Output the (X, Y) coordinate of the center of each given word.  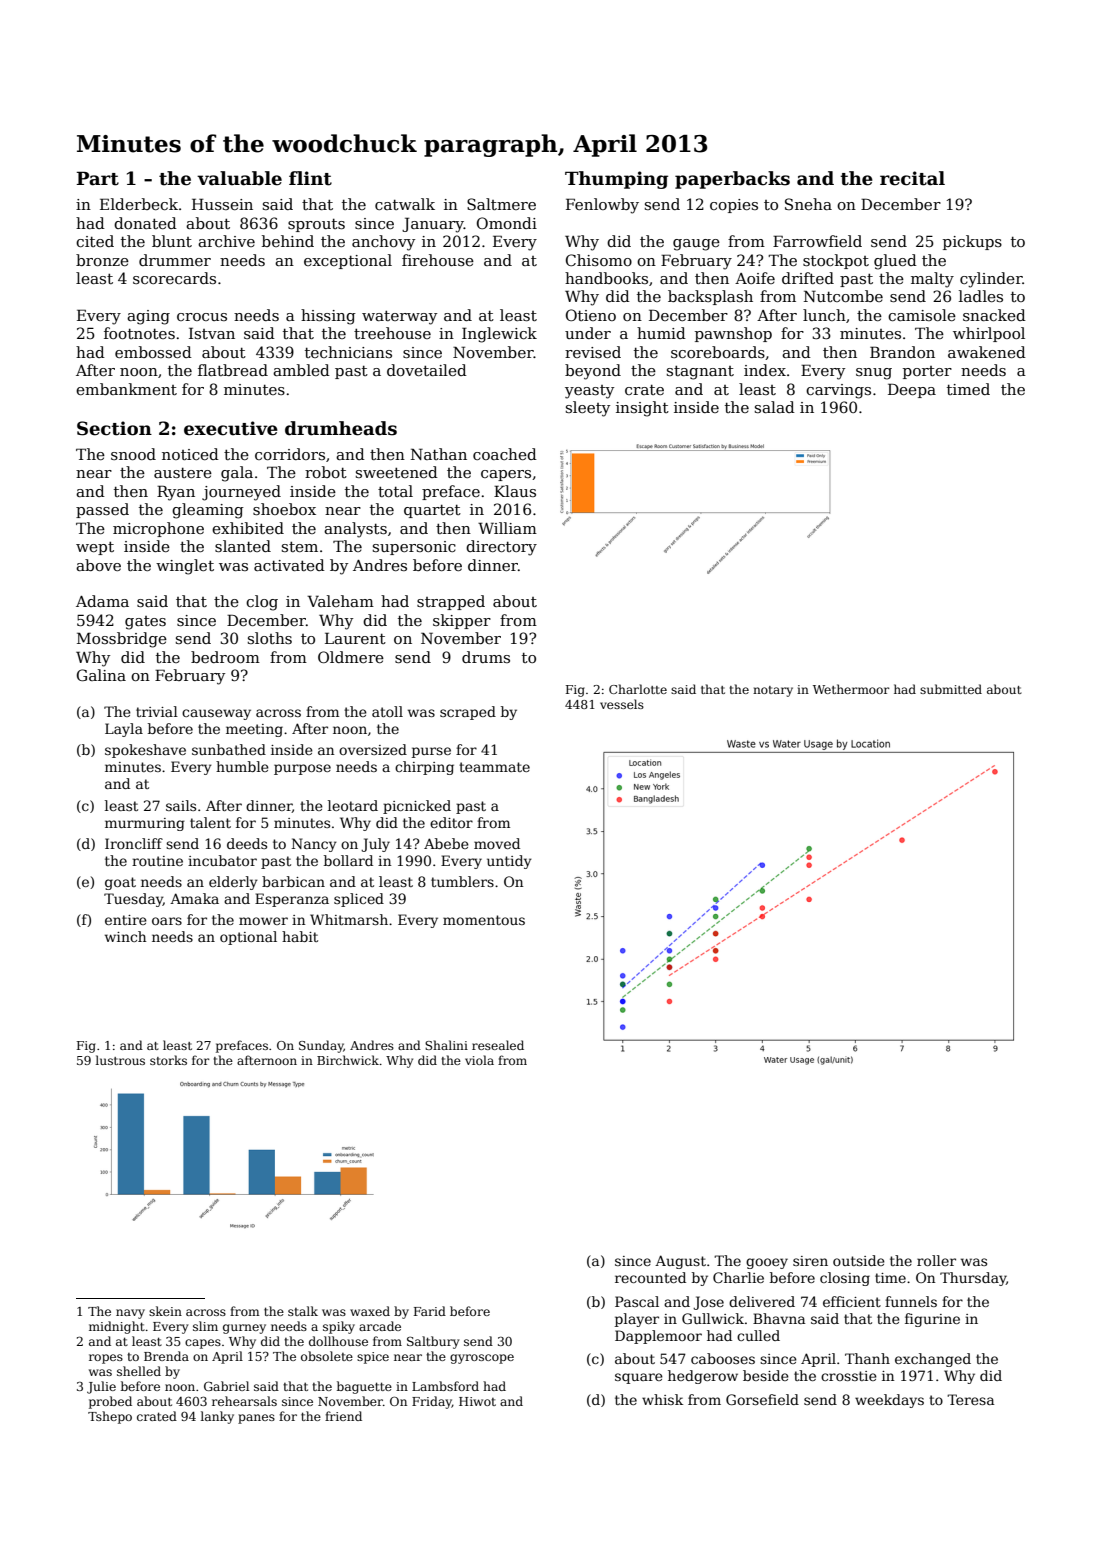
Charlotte (638, 689)
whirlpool (989, 334)
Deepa (912, 390)
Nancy (314, 845)
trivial (157, 711)
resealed (498, 1045)
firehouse (438, 260)
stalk (303, 1311)
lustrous (120, 1060)
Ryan (176, 493)
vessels (622, 704)
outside (859, 1260)
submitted (951, 689)
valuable (239, 178)
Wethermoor (851, 689)
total (395, 491)
